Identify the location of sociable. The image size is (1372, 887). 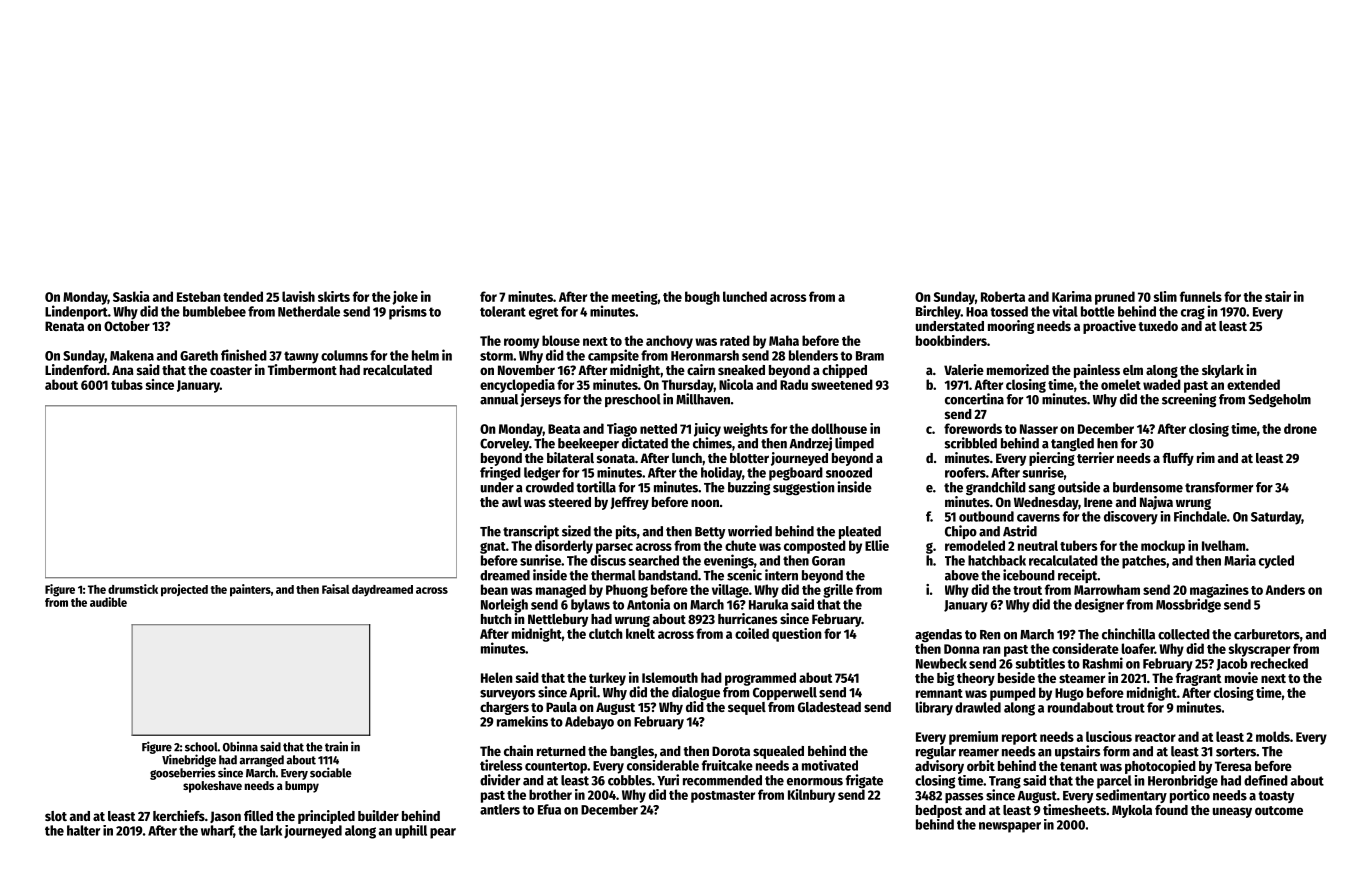
(331, 772).
